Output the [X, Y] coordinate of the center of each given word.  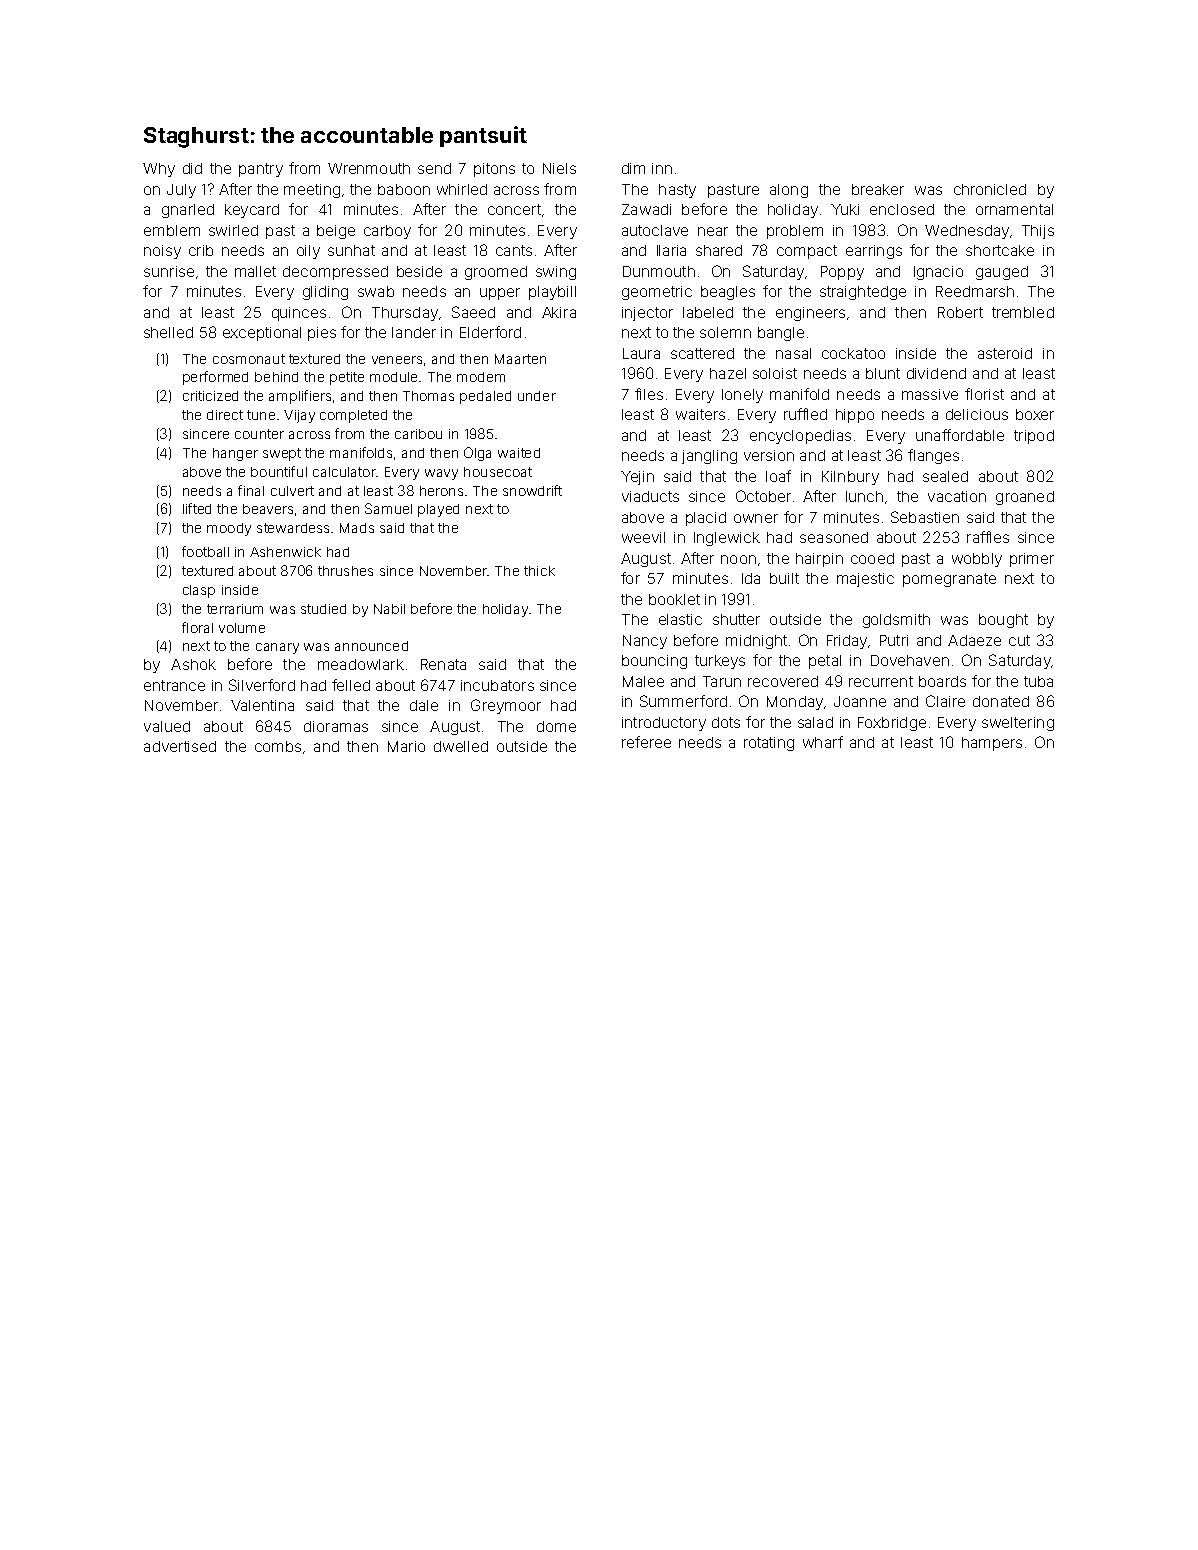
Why [159, 170]
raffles [988, 537]
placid [706, 519]
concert [514, 209]
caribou [418, 434]
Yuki [845, 209]
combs [278, 746]
